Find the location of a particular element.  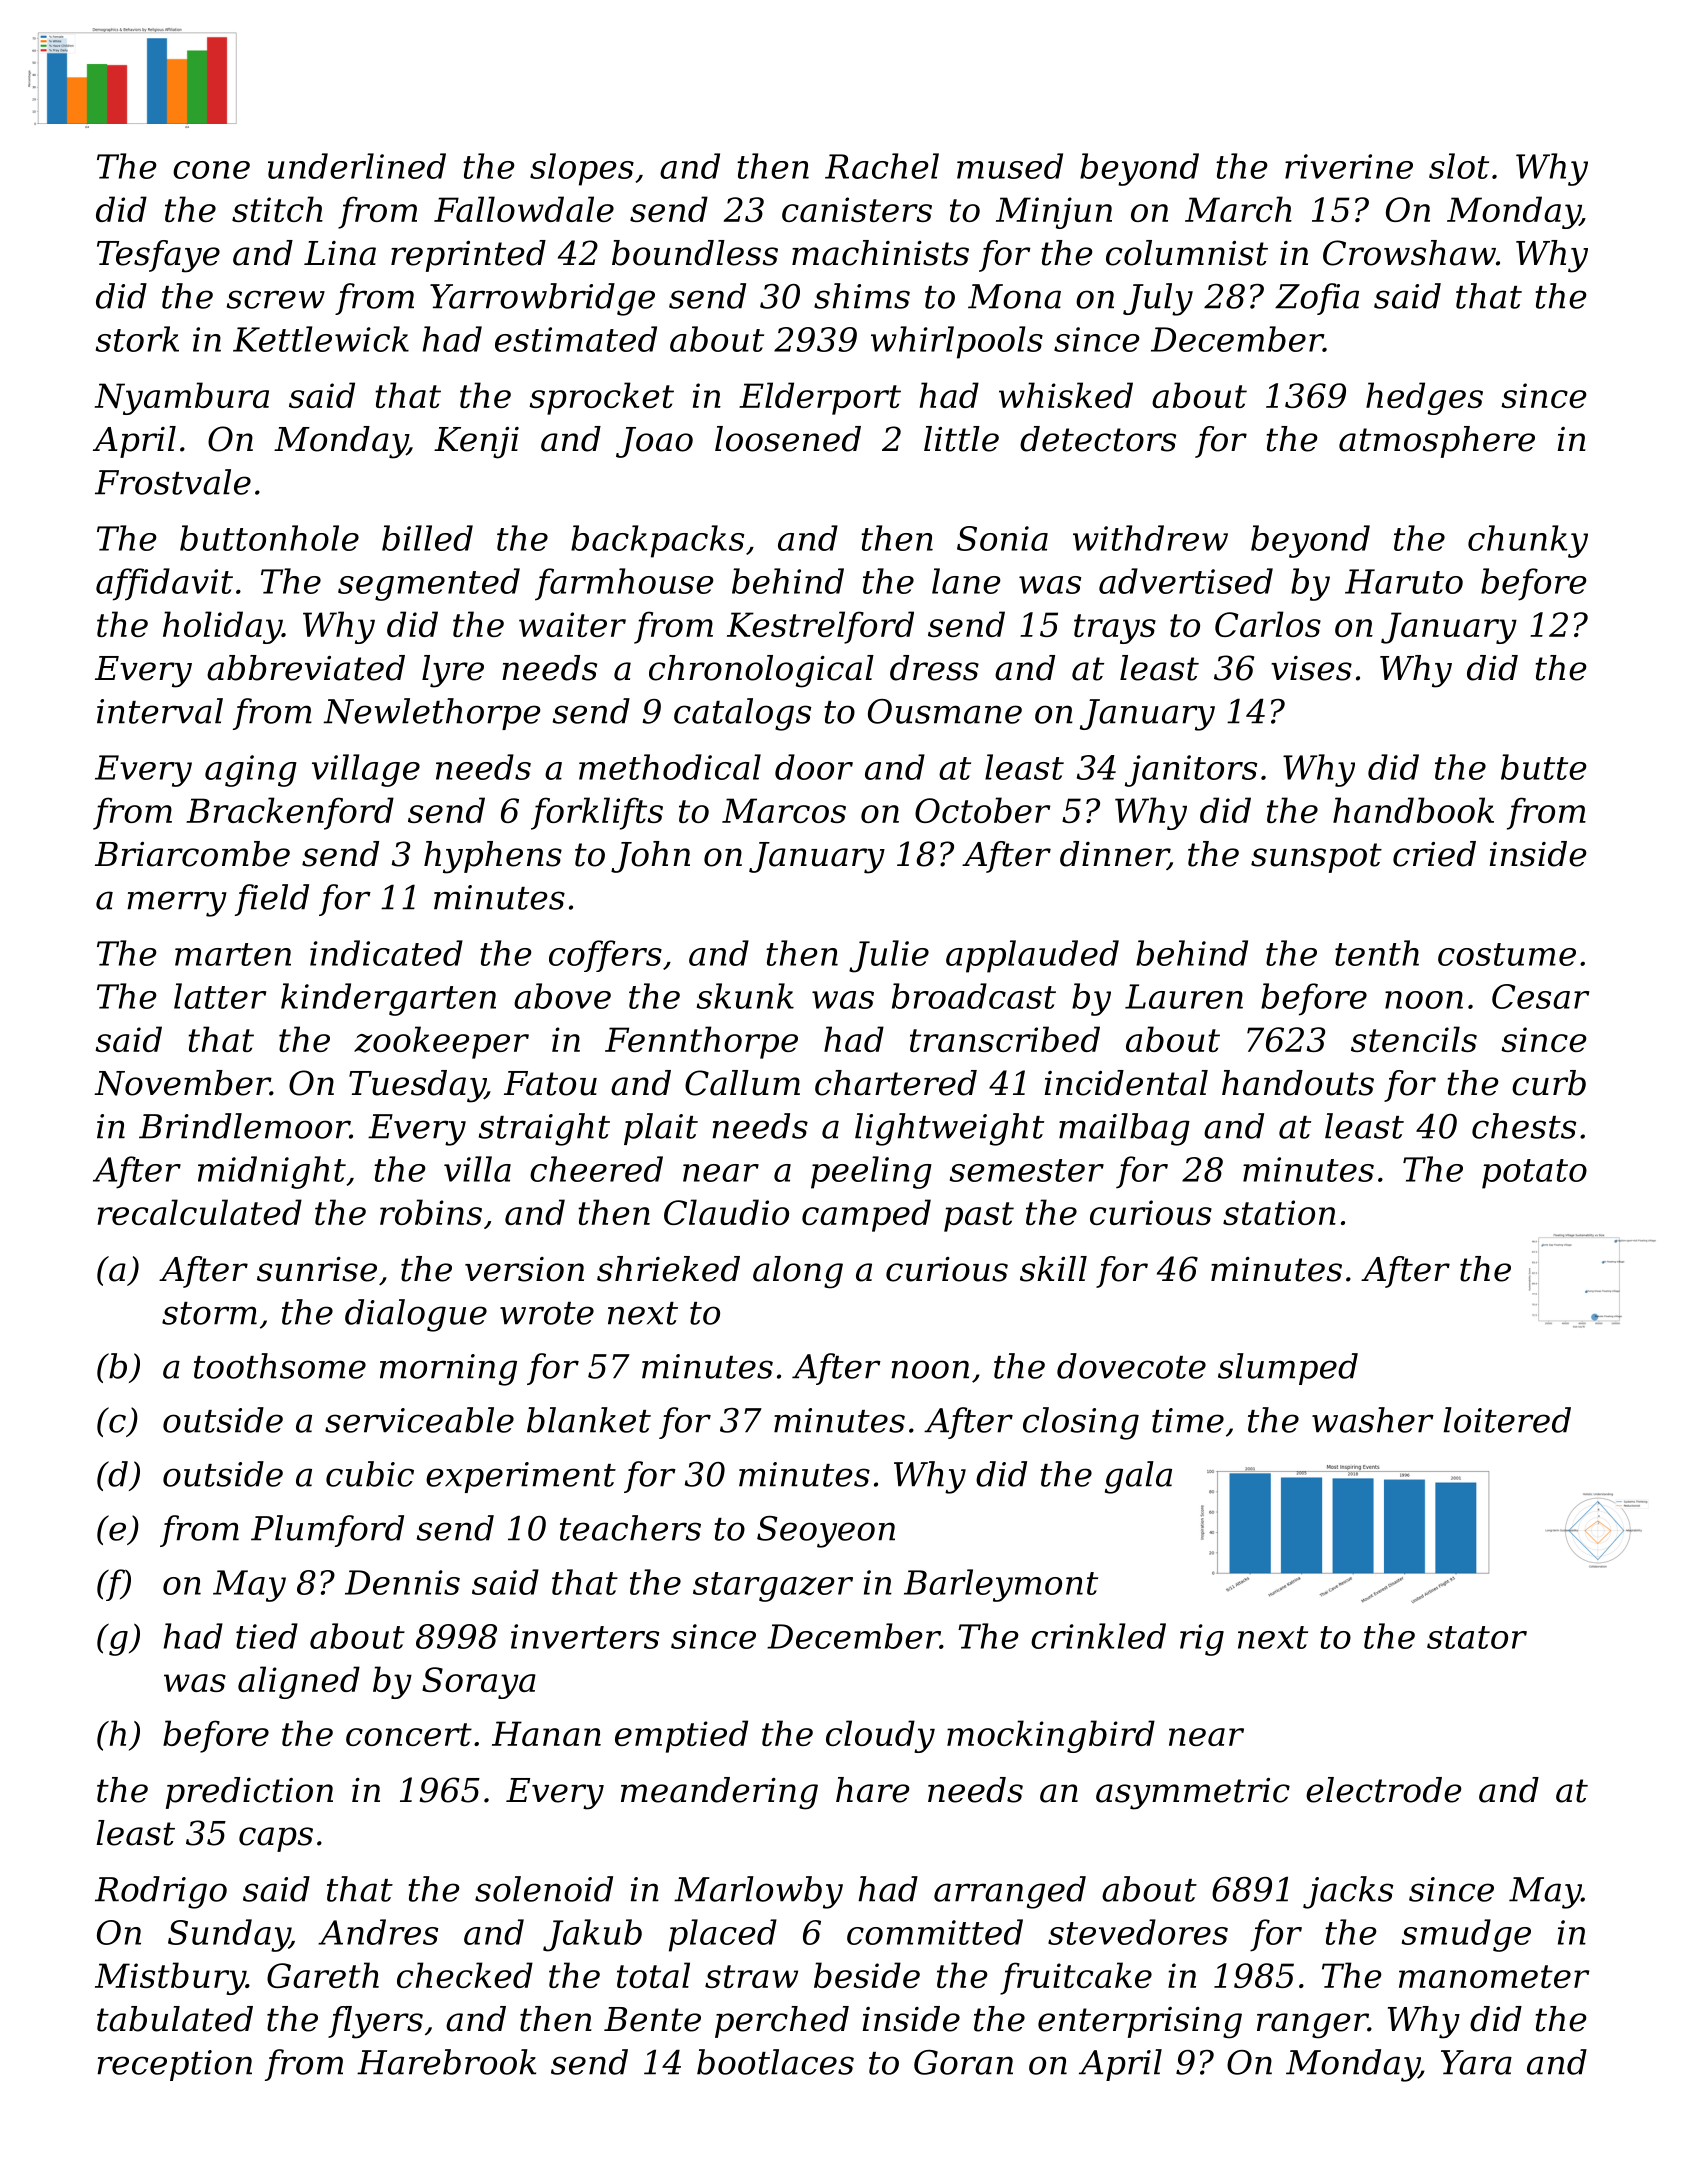

Yara is located at coordinates (1476, 2062).
